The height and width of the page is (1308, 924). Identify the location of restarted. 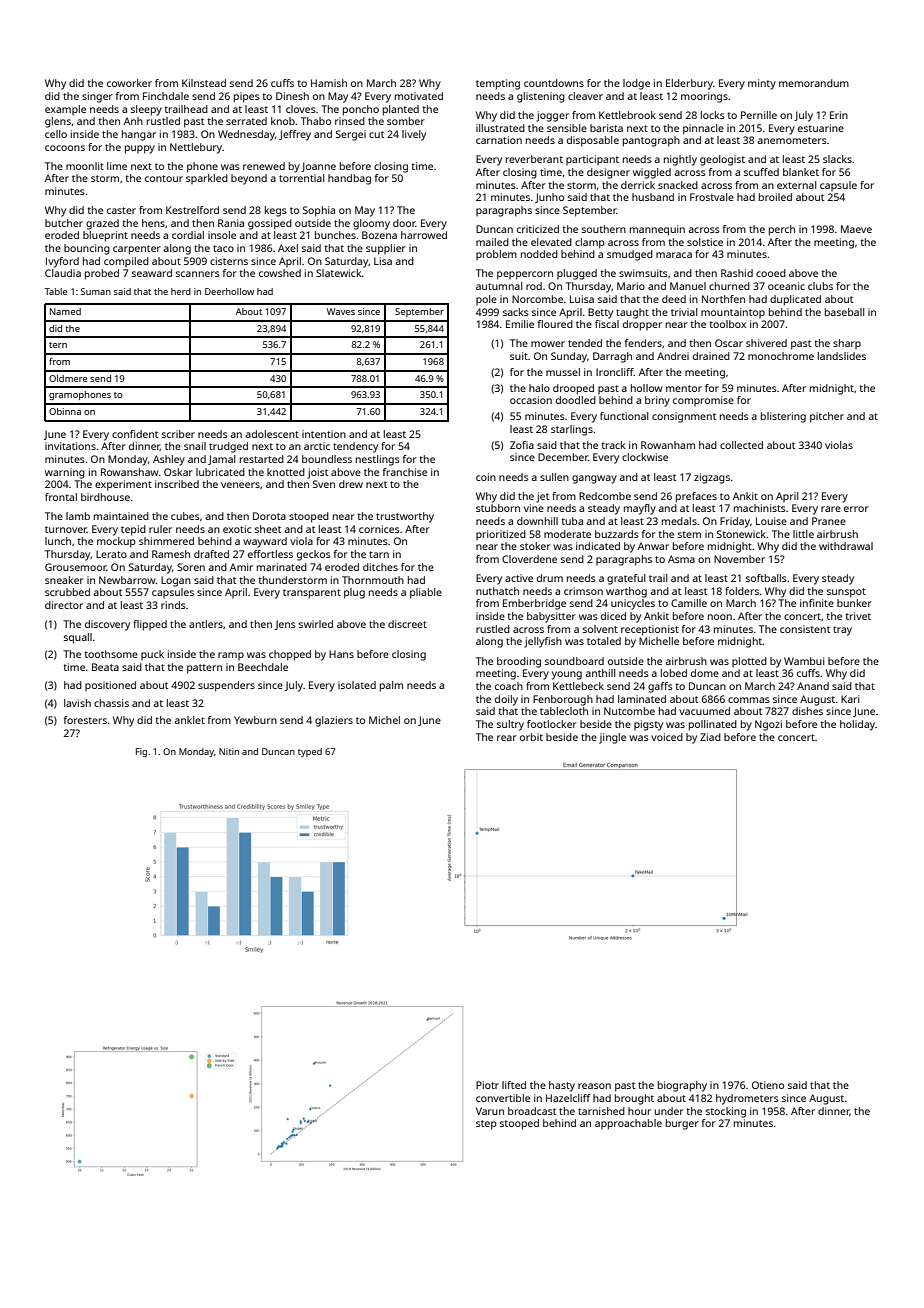
(262, 459).
